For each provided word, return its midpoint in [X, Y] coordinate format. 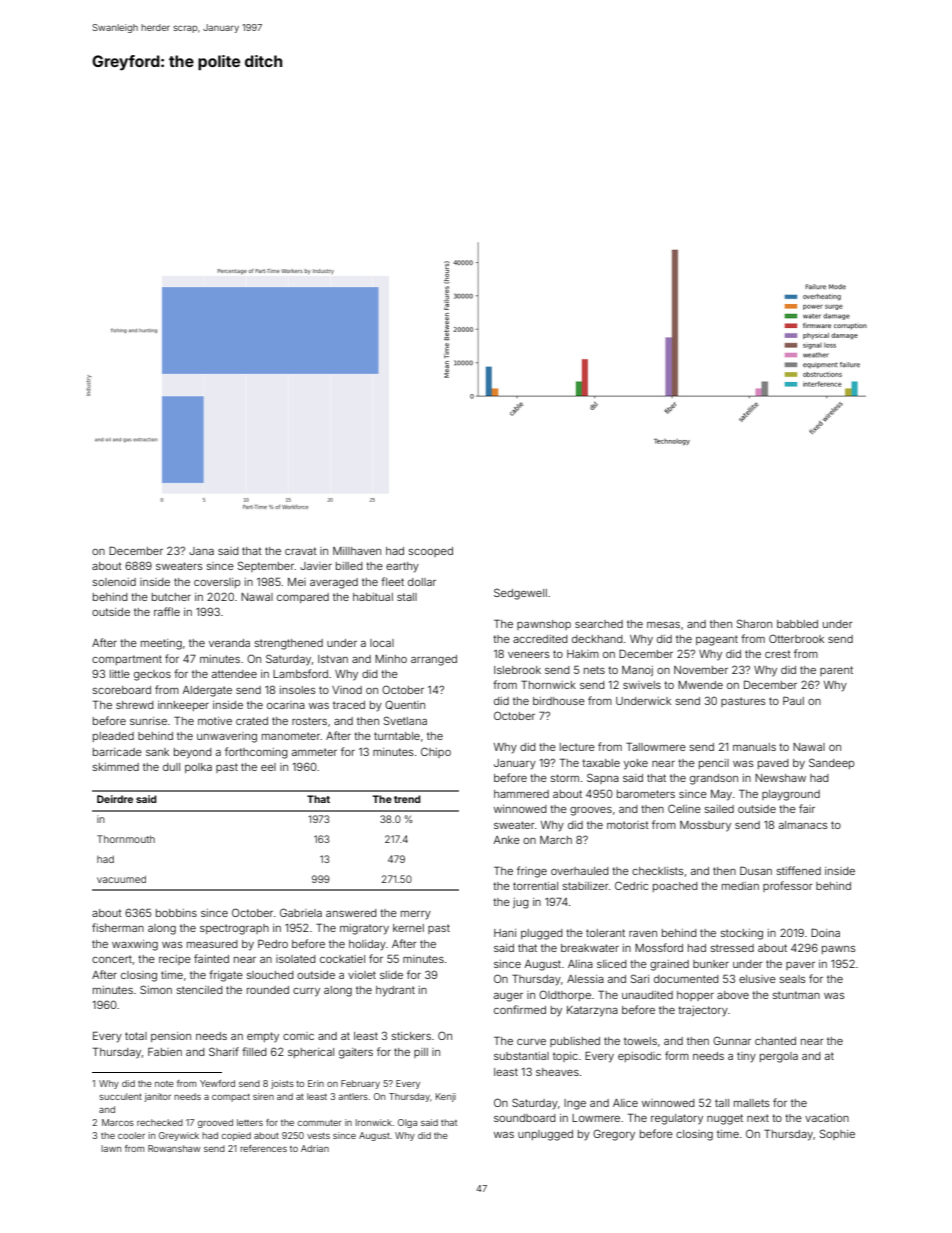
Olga [407, 1123]
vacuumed [121, 879]
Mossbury [705, 826]
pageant [717, 640]
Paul [793, 701]
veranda [229, 643]
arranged [434, 660]
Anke [506, 840]
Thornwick [548, 684]
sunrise [148, 721]
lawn [111, 1148]
